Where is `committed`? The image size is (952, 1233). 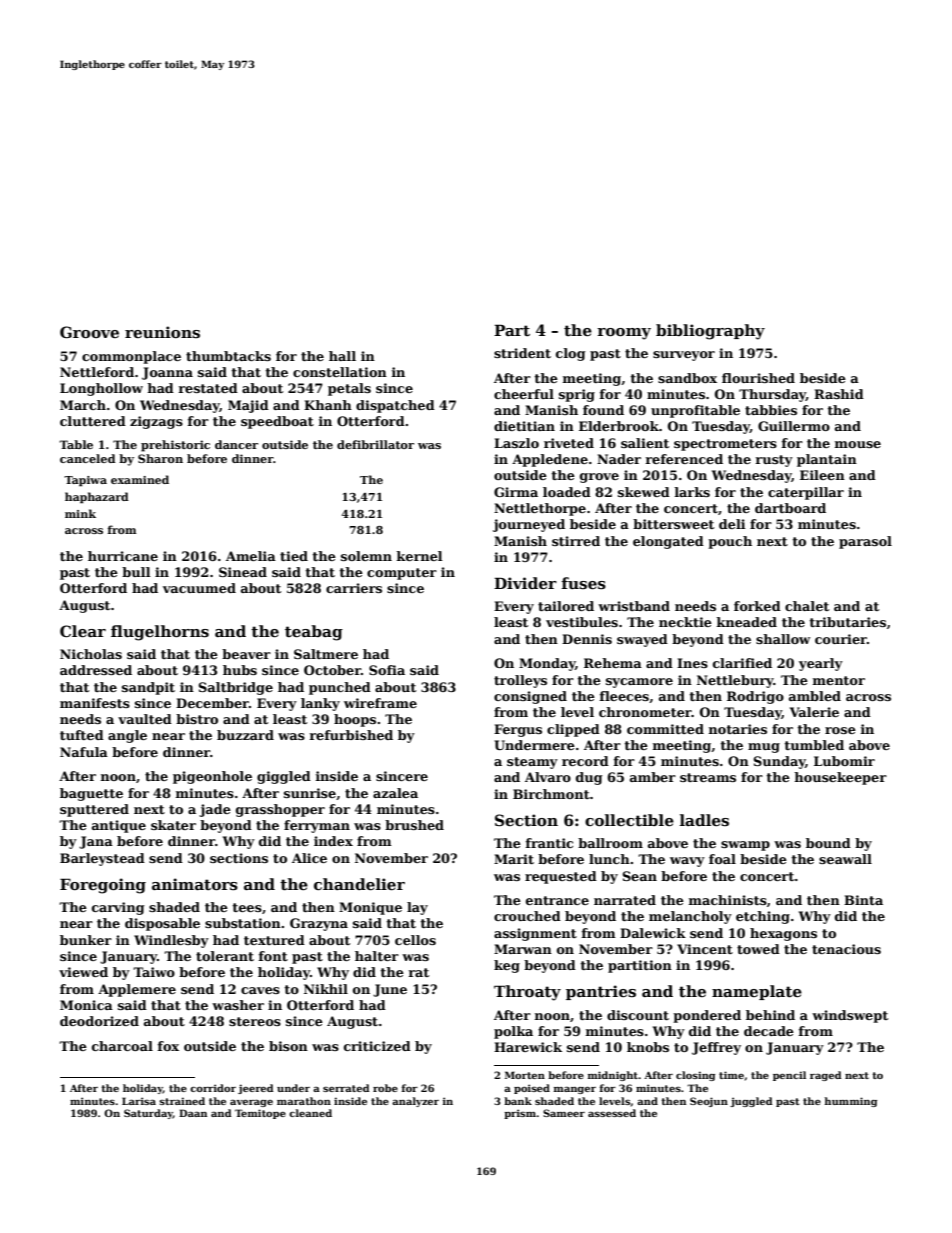
committed is located at coordinates (665, 729).
